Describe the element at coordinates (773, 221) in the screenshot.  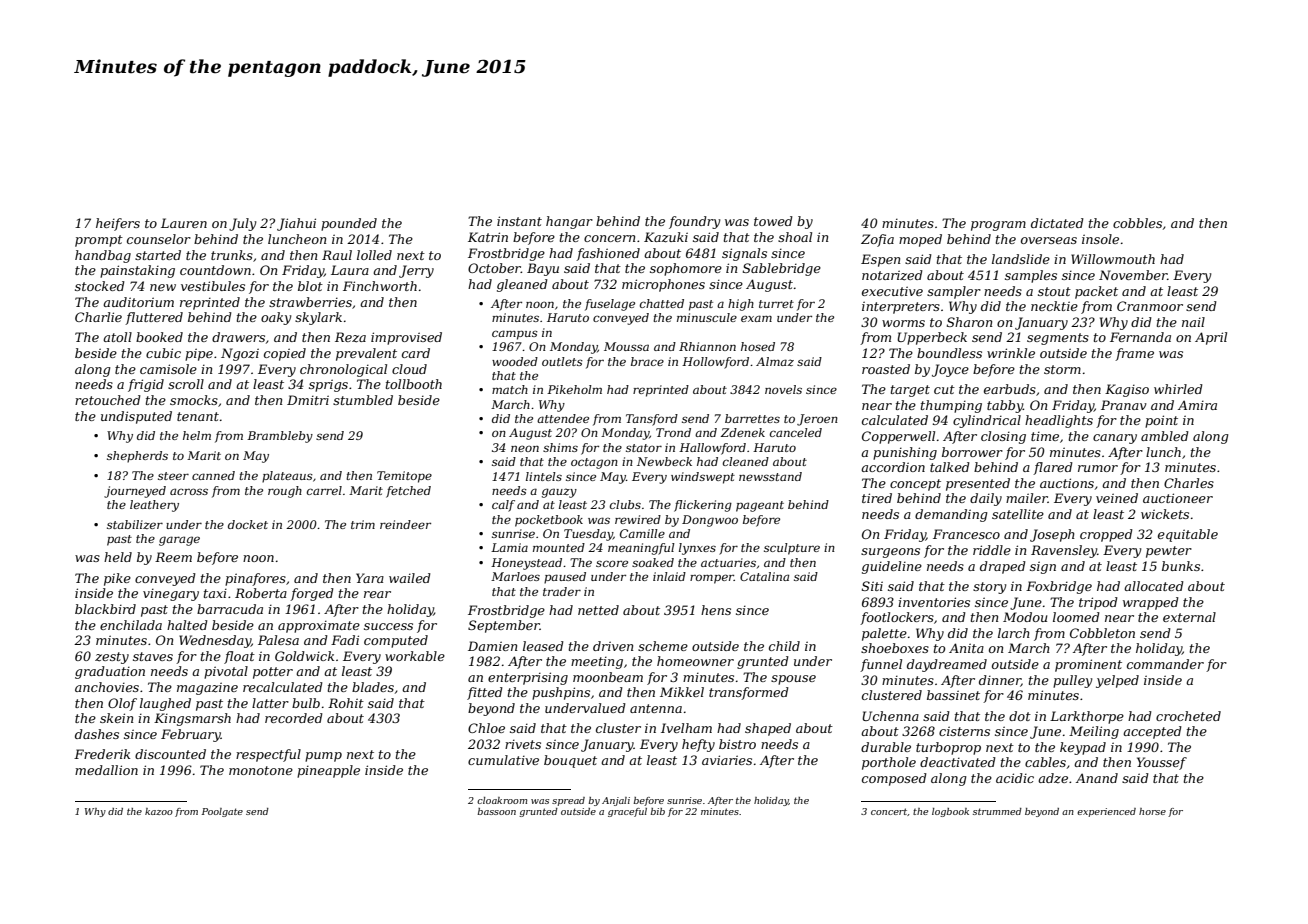
I see `towed` at that location.
